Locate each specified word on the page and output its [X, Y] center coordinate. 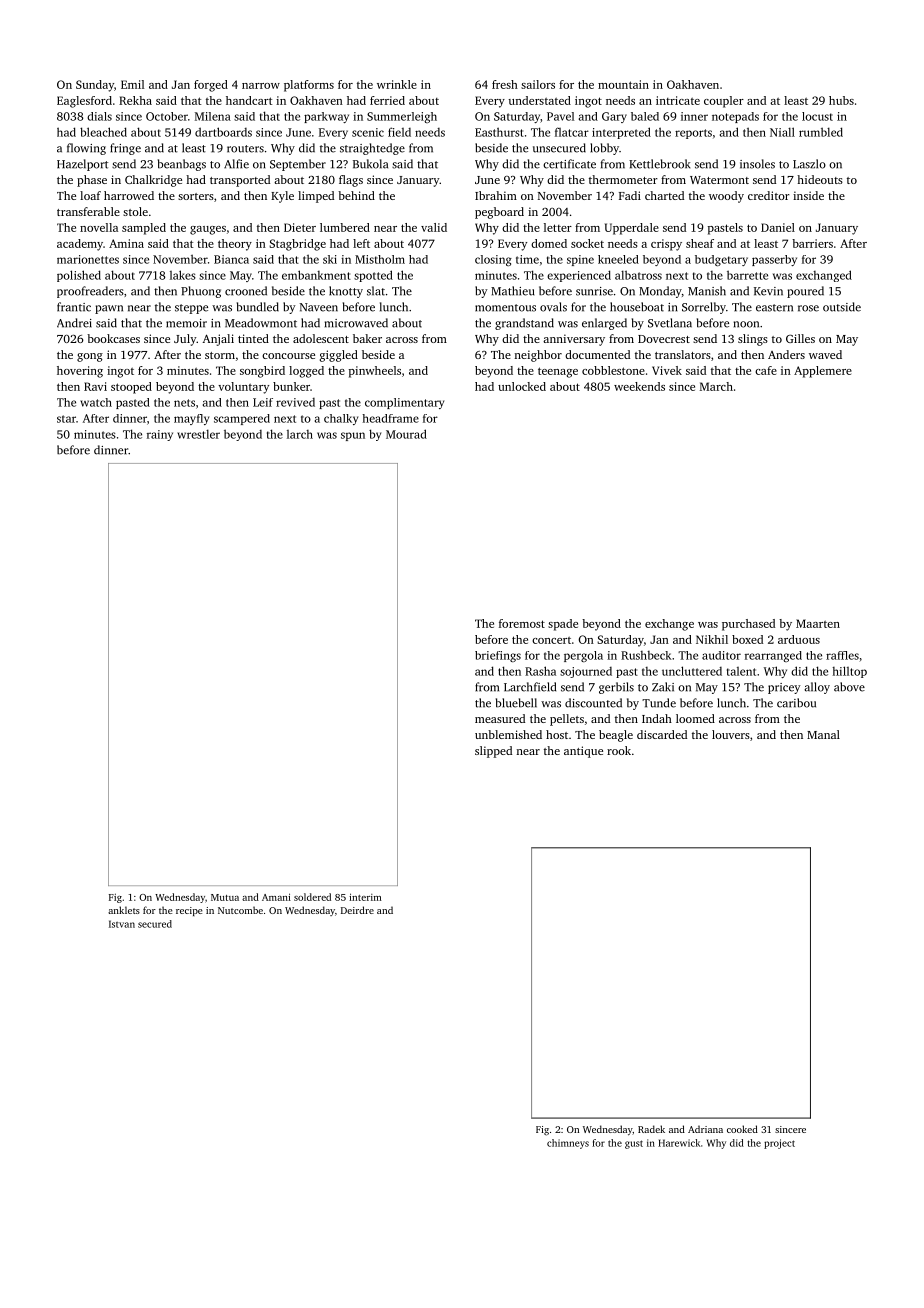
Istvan [122, 924]
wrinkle [397, 84]
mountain [623, 84]
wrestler [198, 434]
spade [563, 625]
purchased [748, 625]
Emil [132, 84]
